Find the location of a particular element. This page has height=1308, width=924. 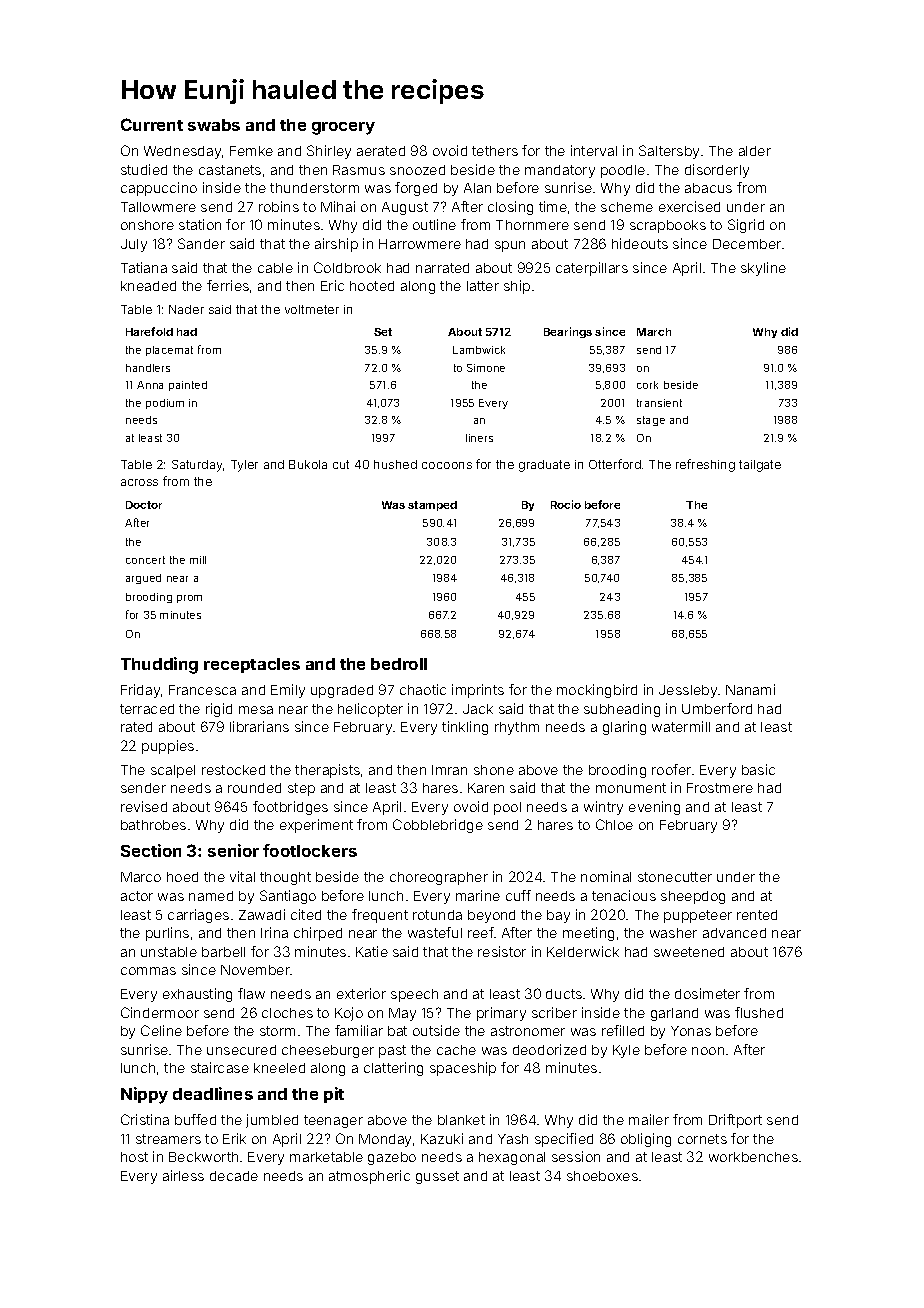

gusset is located at coordinates (437, 1177).
